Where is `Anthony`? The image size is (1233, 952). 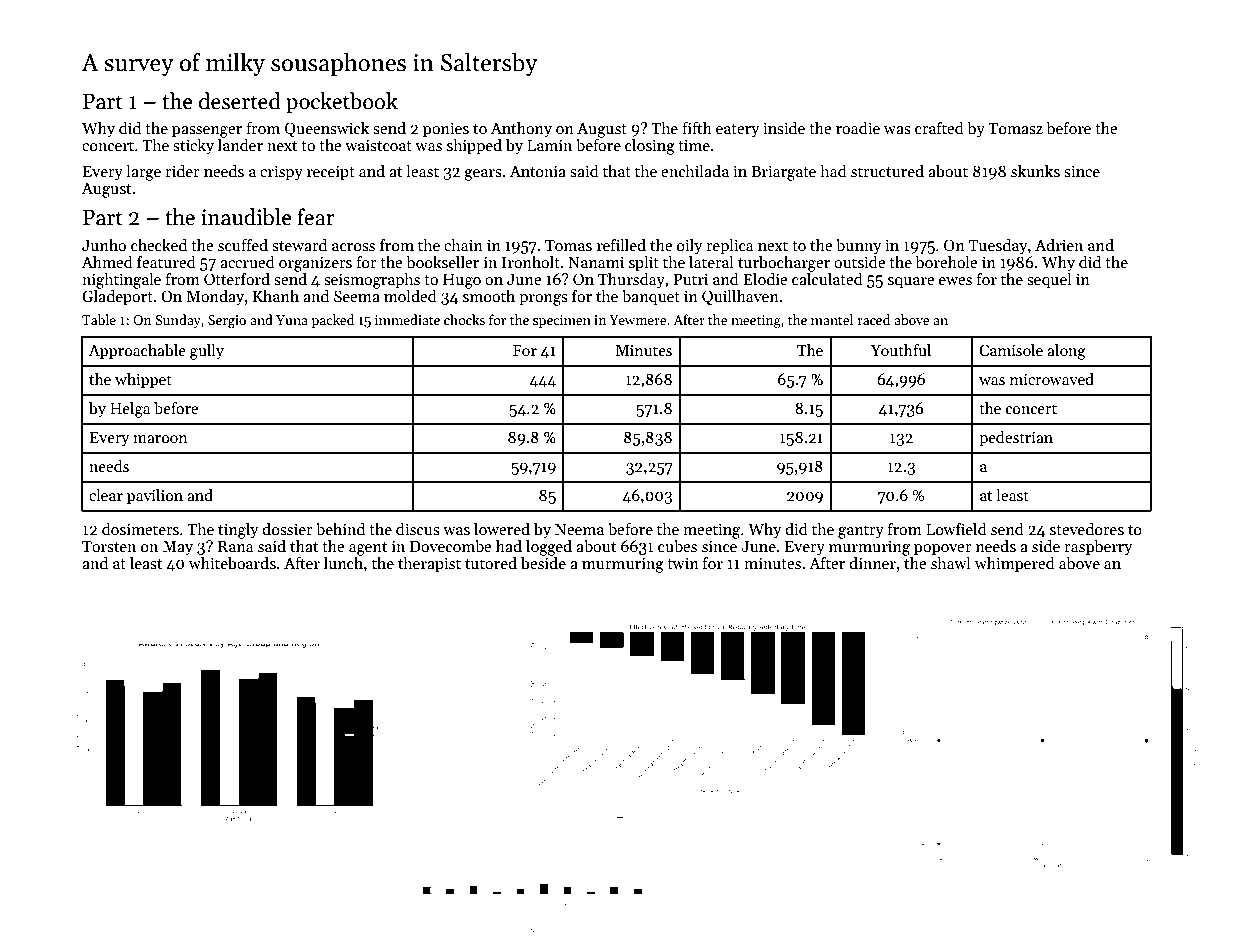
Anthony is located at coordinates (521, 130).
